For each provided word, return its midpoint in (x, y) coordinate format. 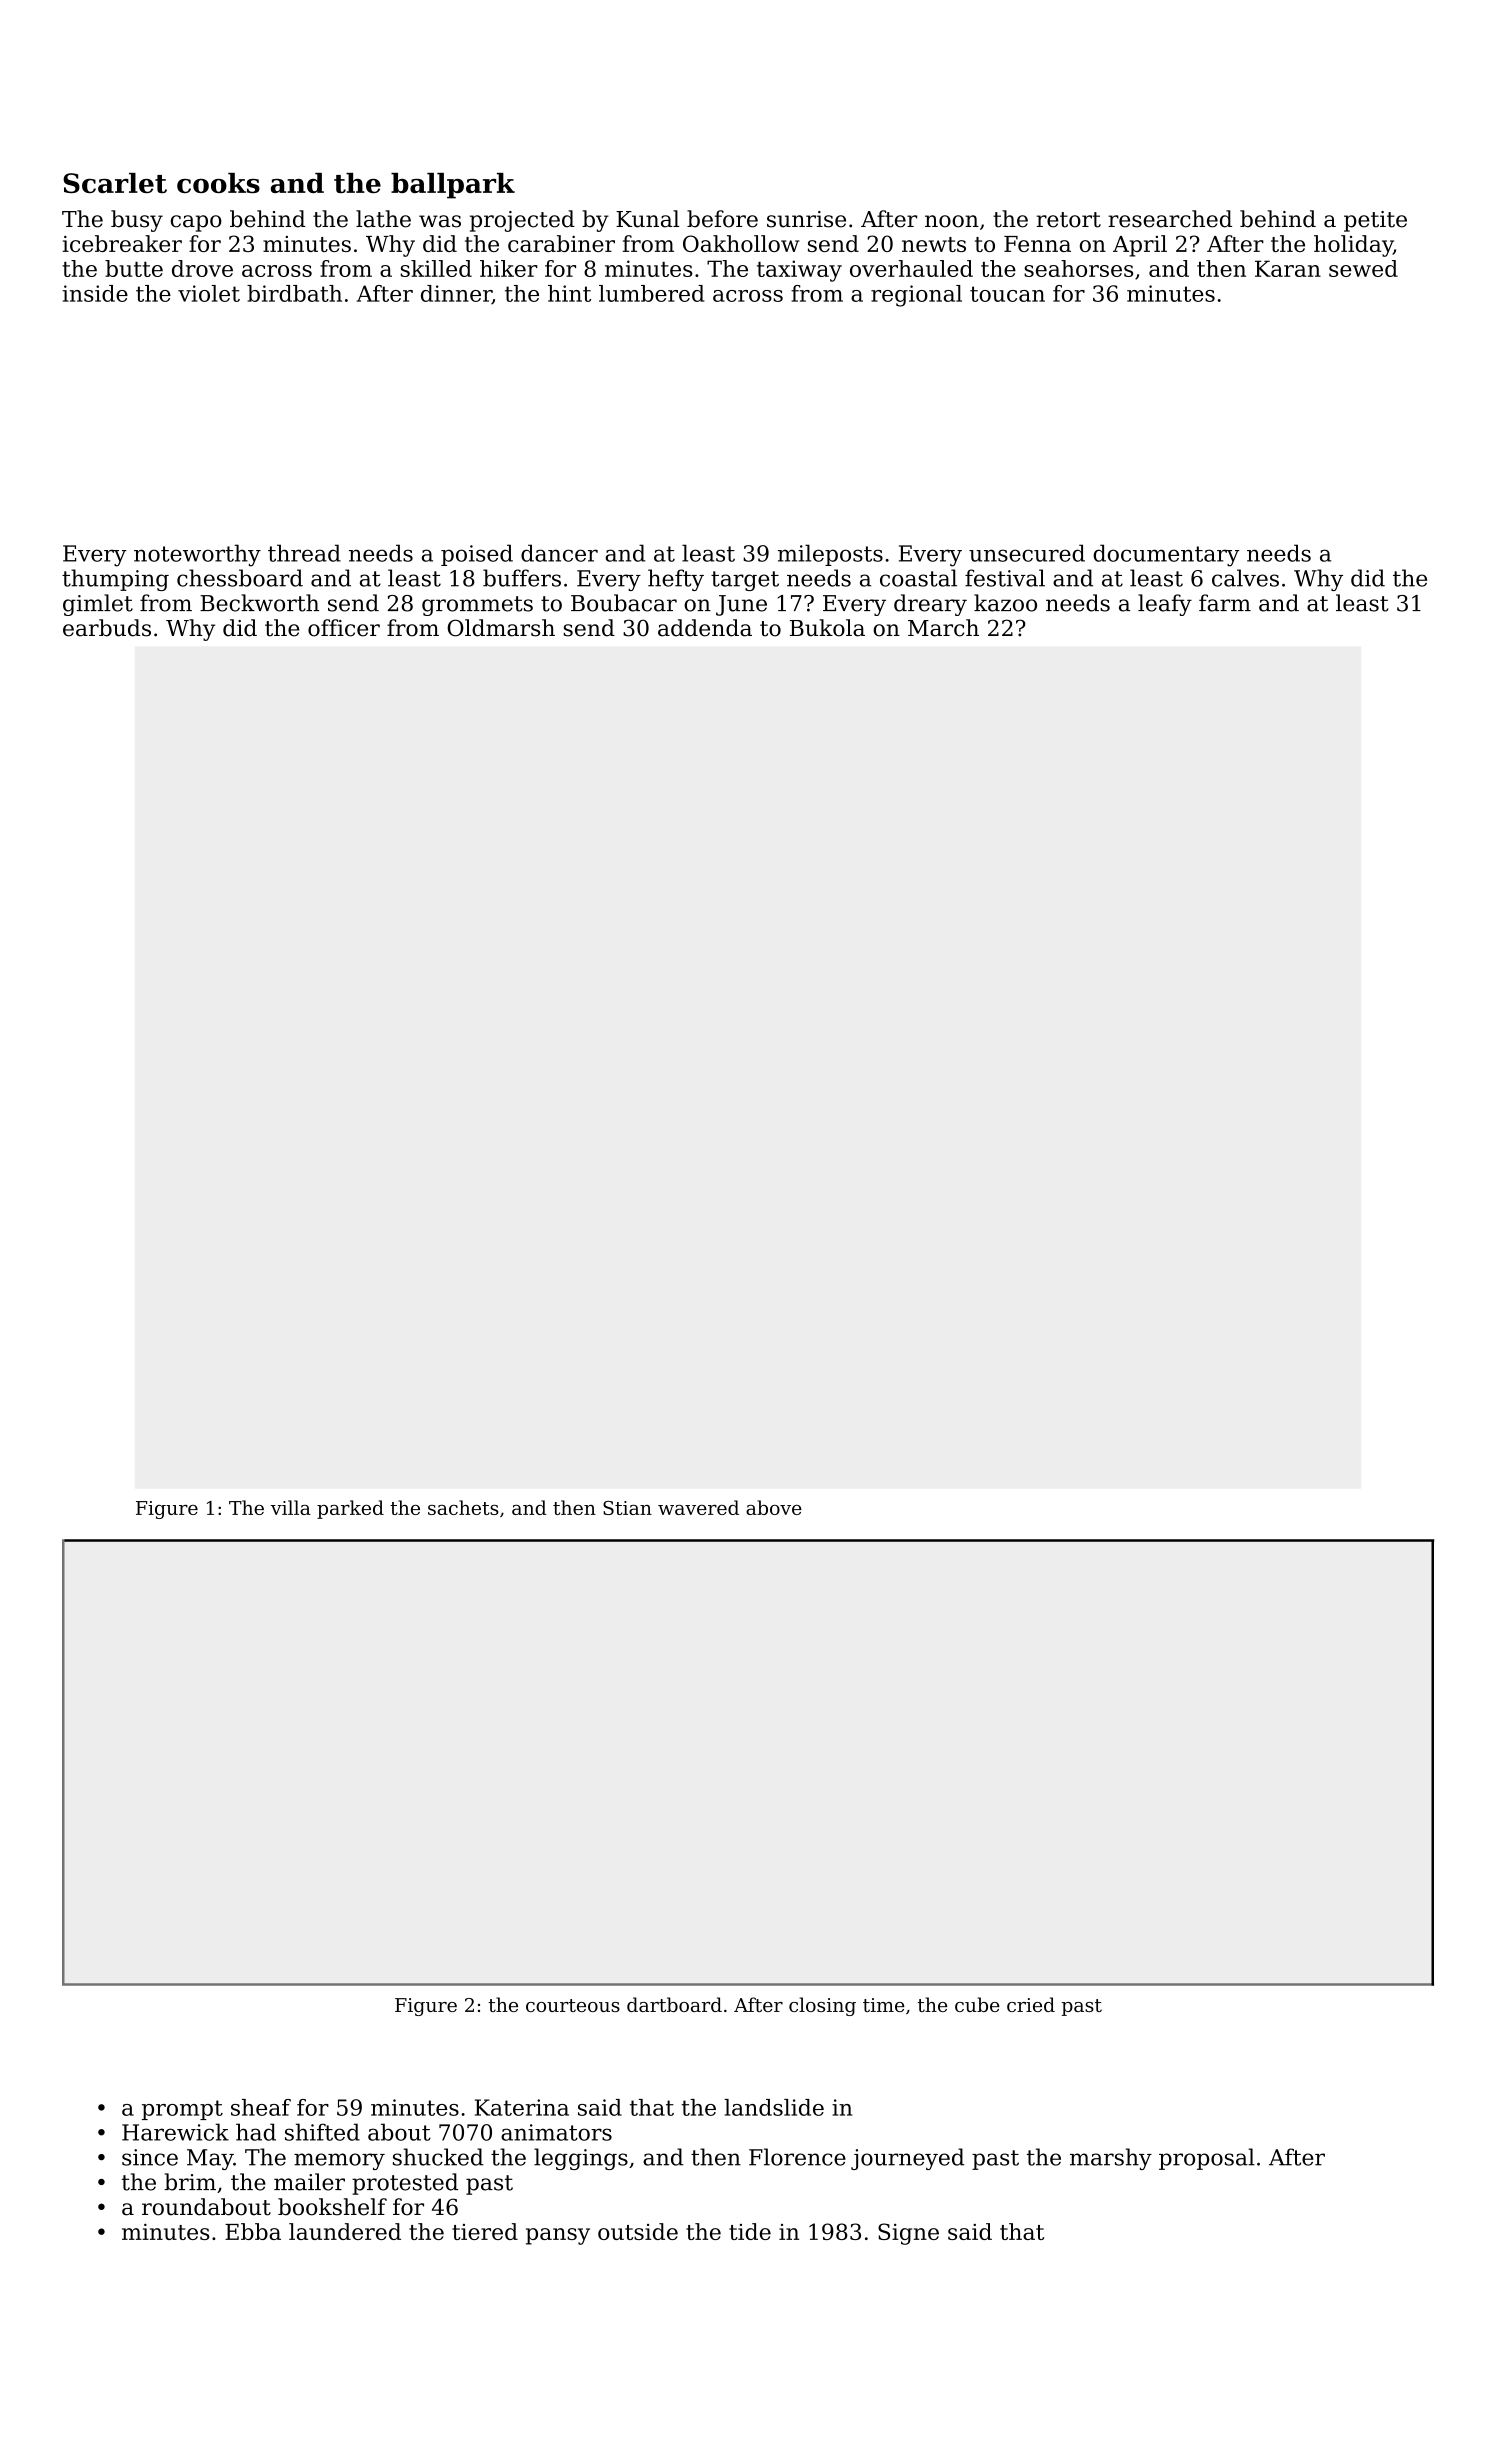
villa (291, 1507)
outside (638, 2231)
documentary (1166, 555)
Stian (627, 1508)
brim (190, 2182)
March (943, 628)
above (774, 1507)
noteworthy (197, 555)
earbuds (107, 628)
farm (1225, 603)
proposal (1207, 2159)
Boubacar (624, 603)
